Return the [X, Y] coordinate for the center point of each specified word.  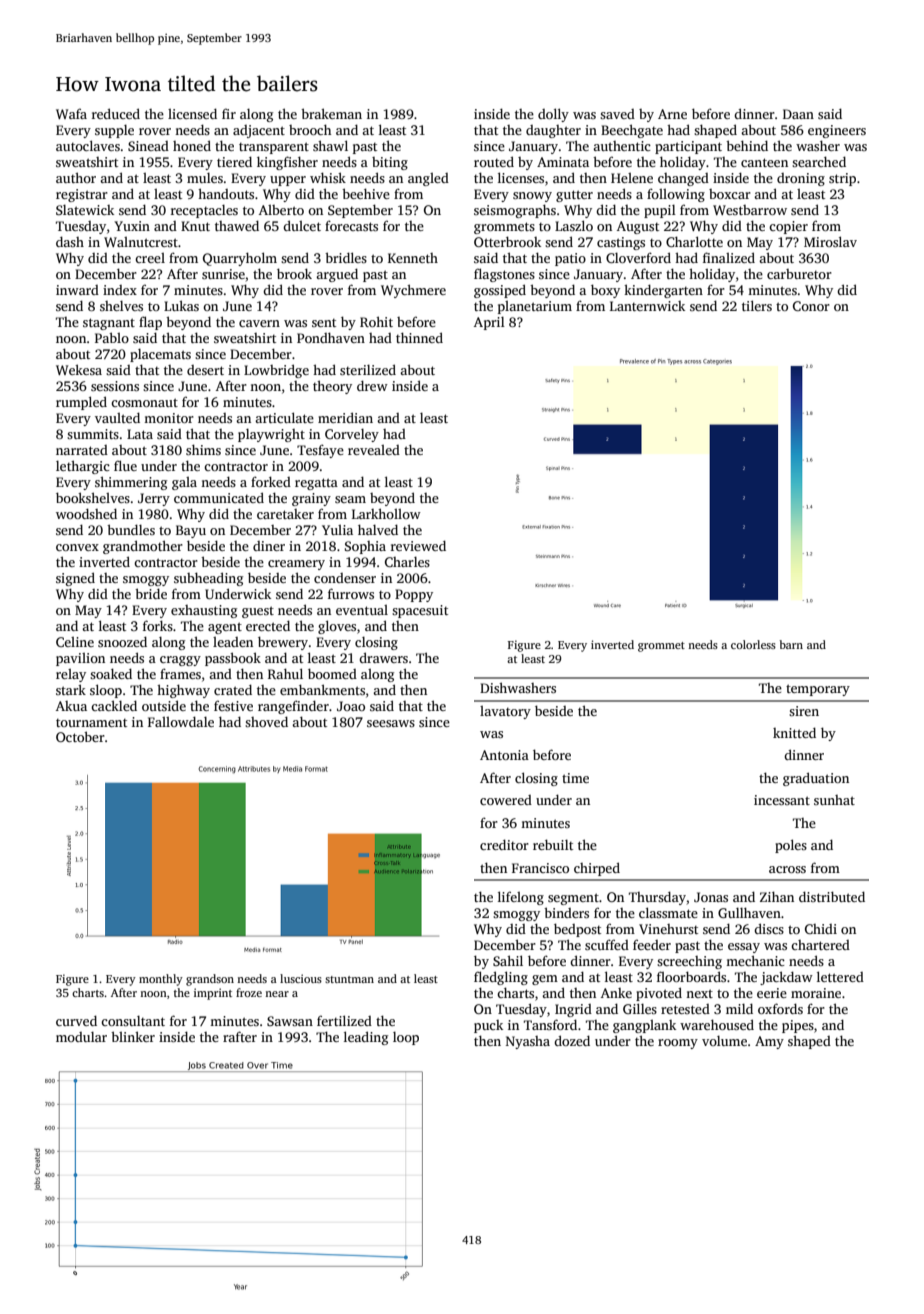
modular [81, 1037]
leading [366, 1038]
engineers [837, 131]
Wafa [71, 113]
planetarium [535, 307]
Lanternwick [647, 306]
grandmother [143, 547]
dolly [553, 115]
